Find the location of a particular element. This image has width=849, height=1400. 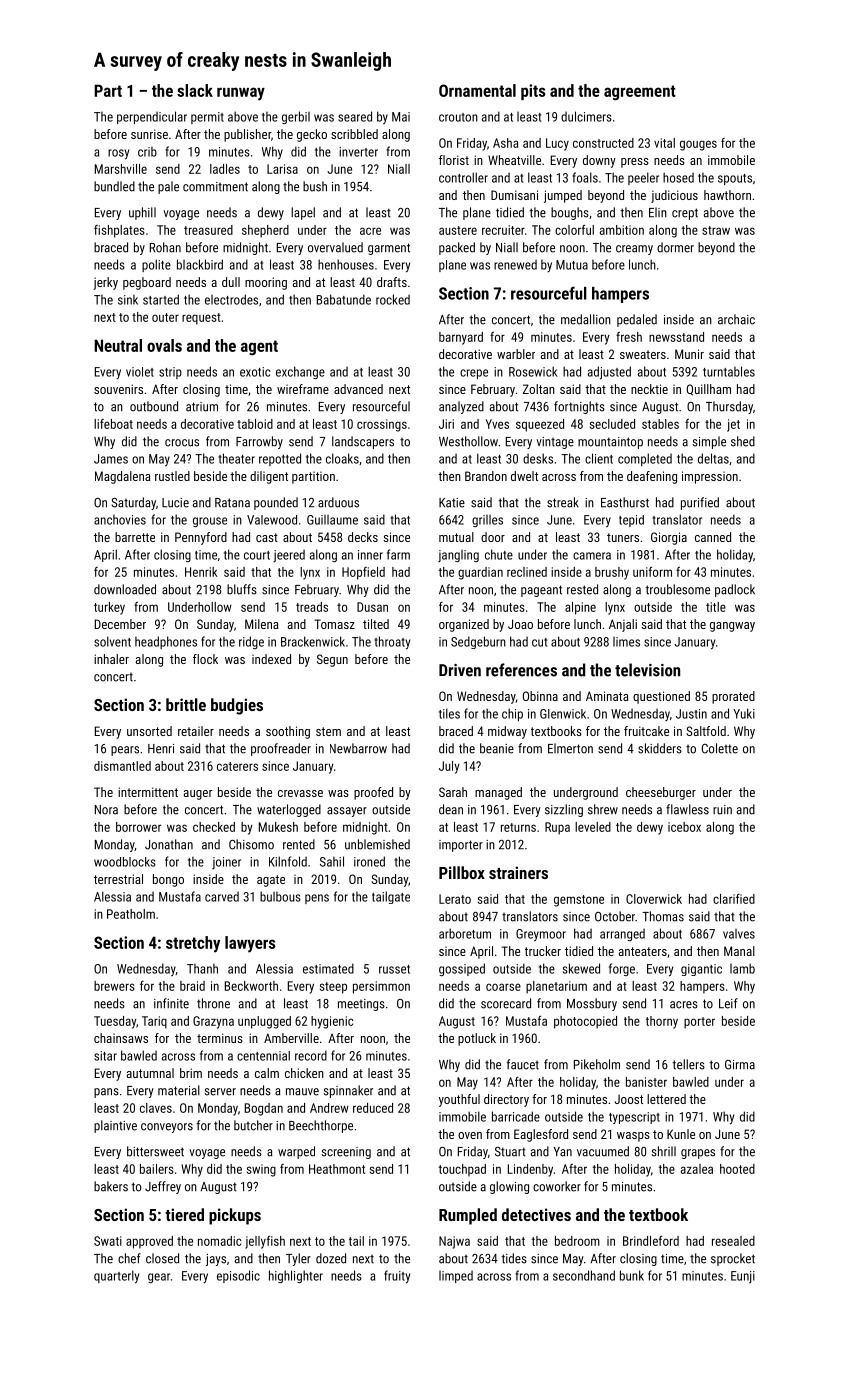

dean is located at coordinates (451, 809).
